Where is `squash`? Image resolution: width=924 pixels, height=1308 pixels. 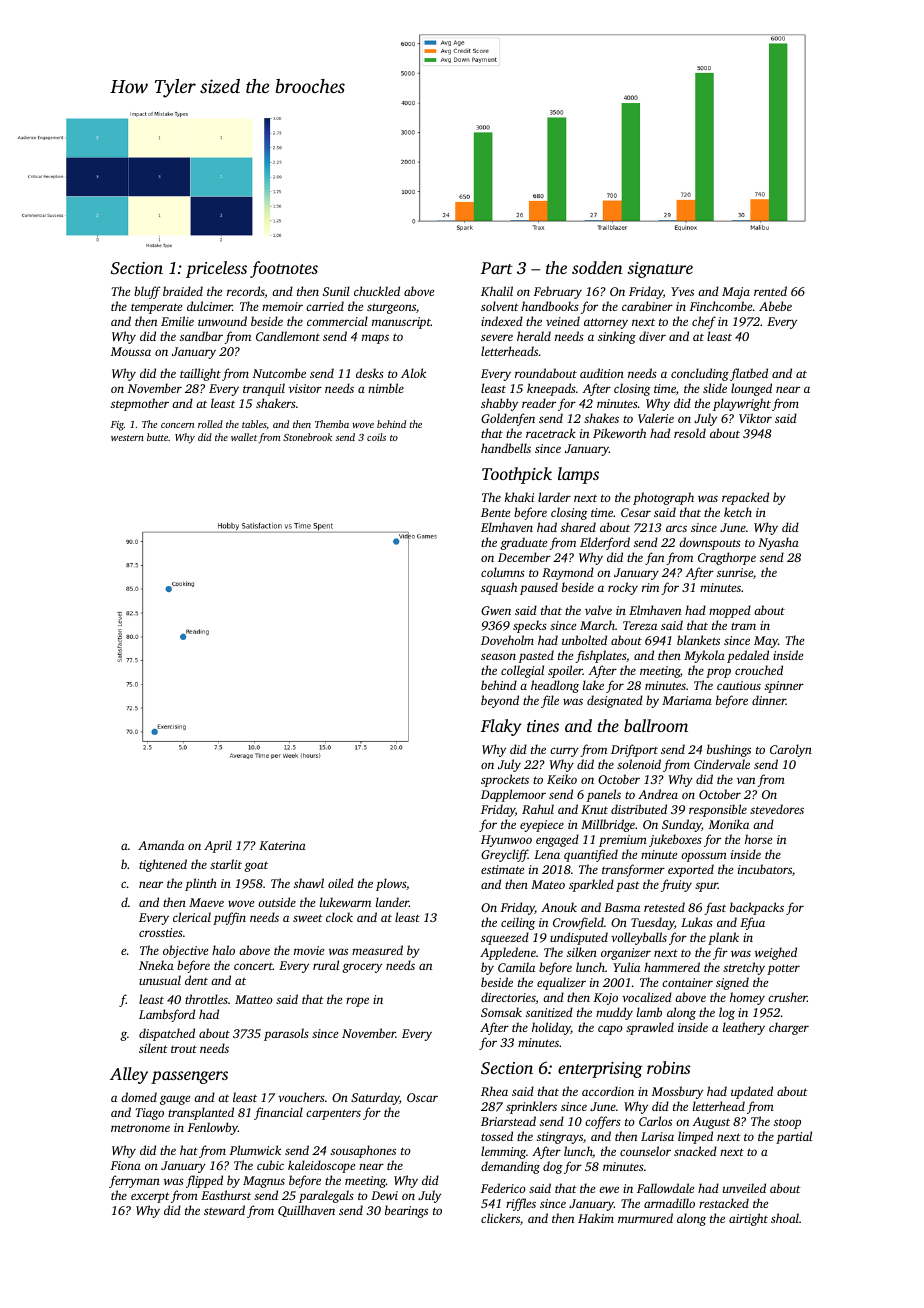 squash is located at coordinates (499, 588).
